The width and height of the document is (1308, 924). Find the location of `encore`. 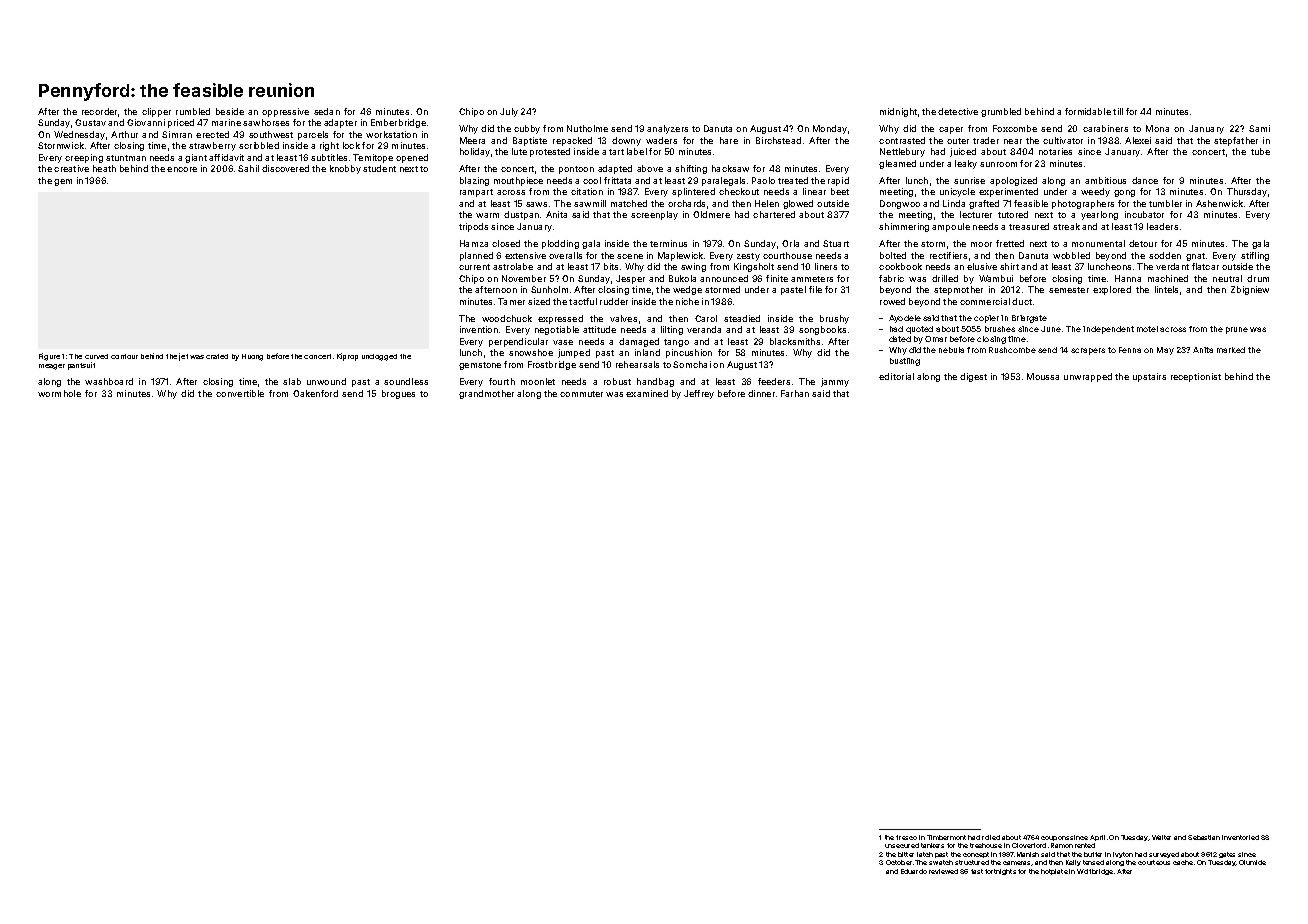

encore is located at coordinates (182, 169).
